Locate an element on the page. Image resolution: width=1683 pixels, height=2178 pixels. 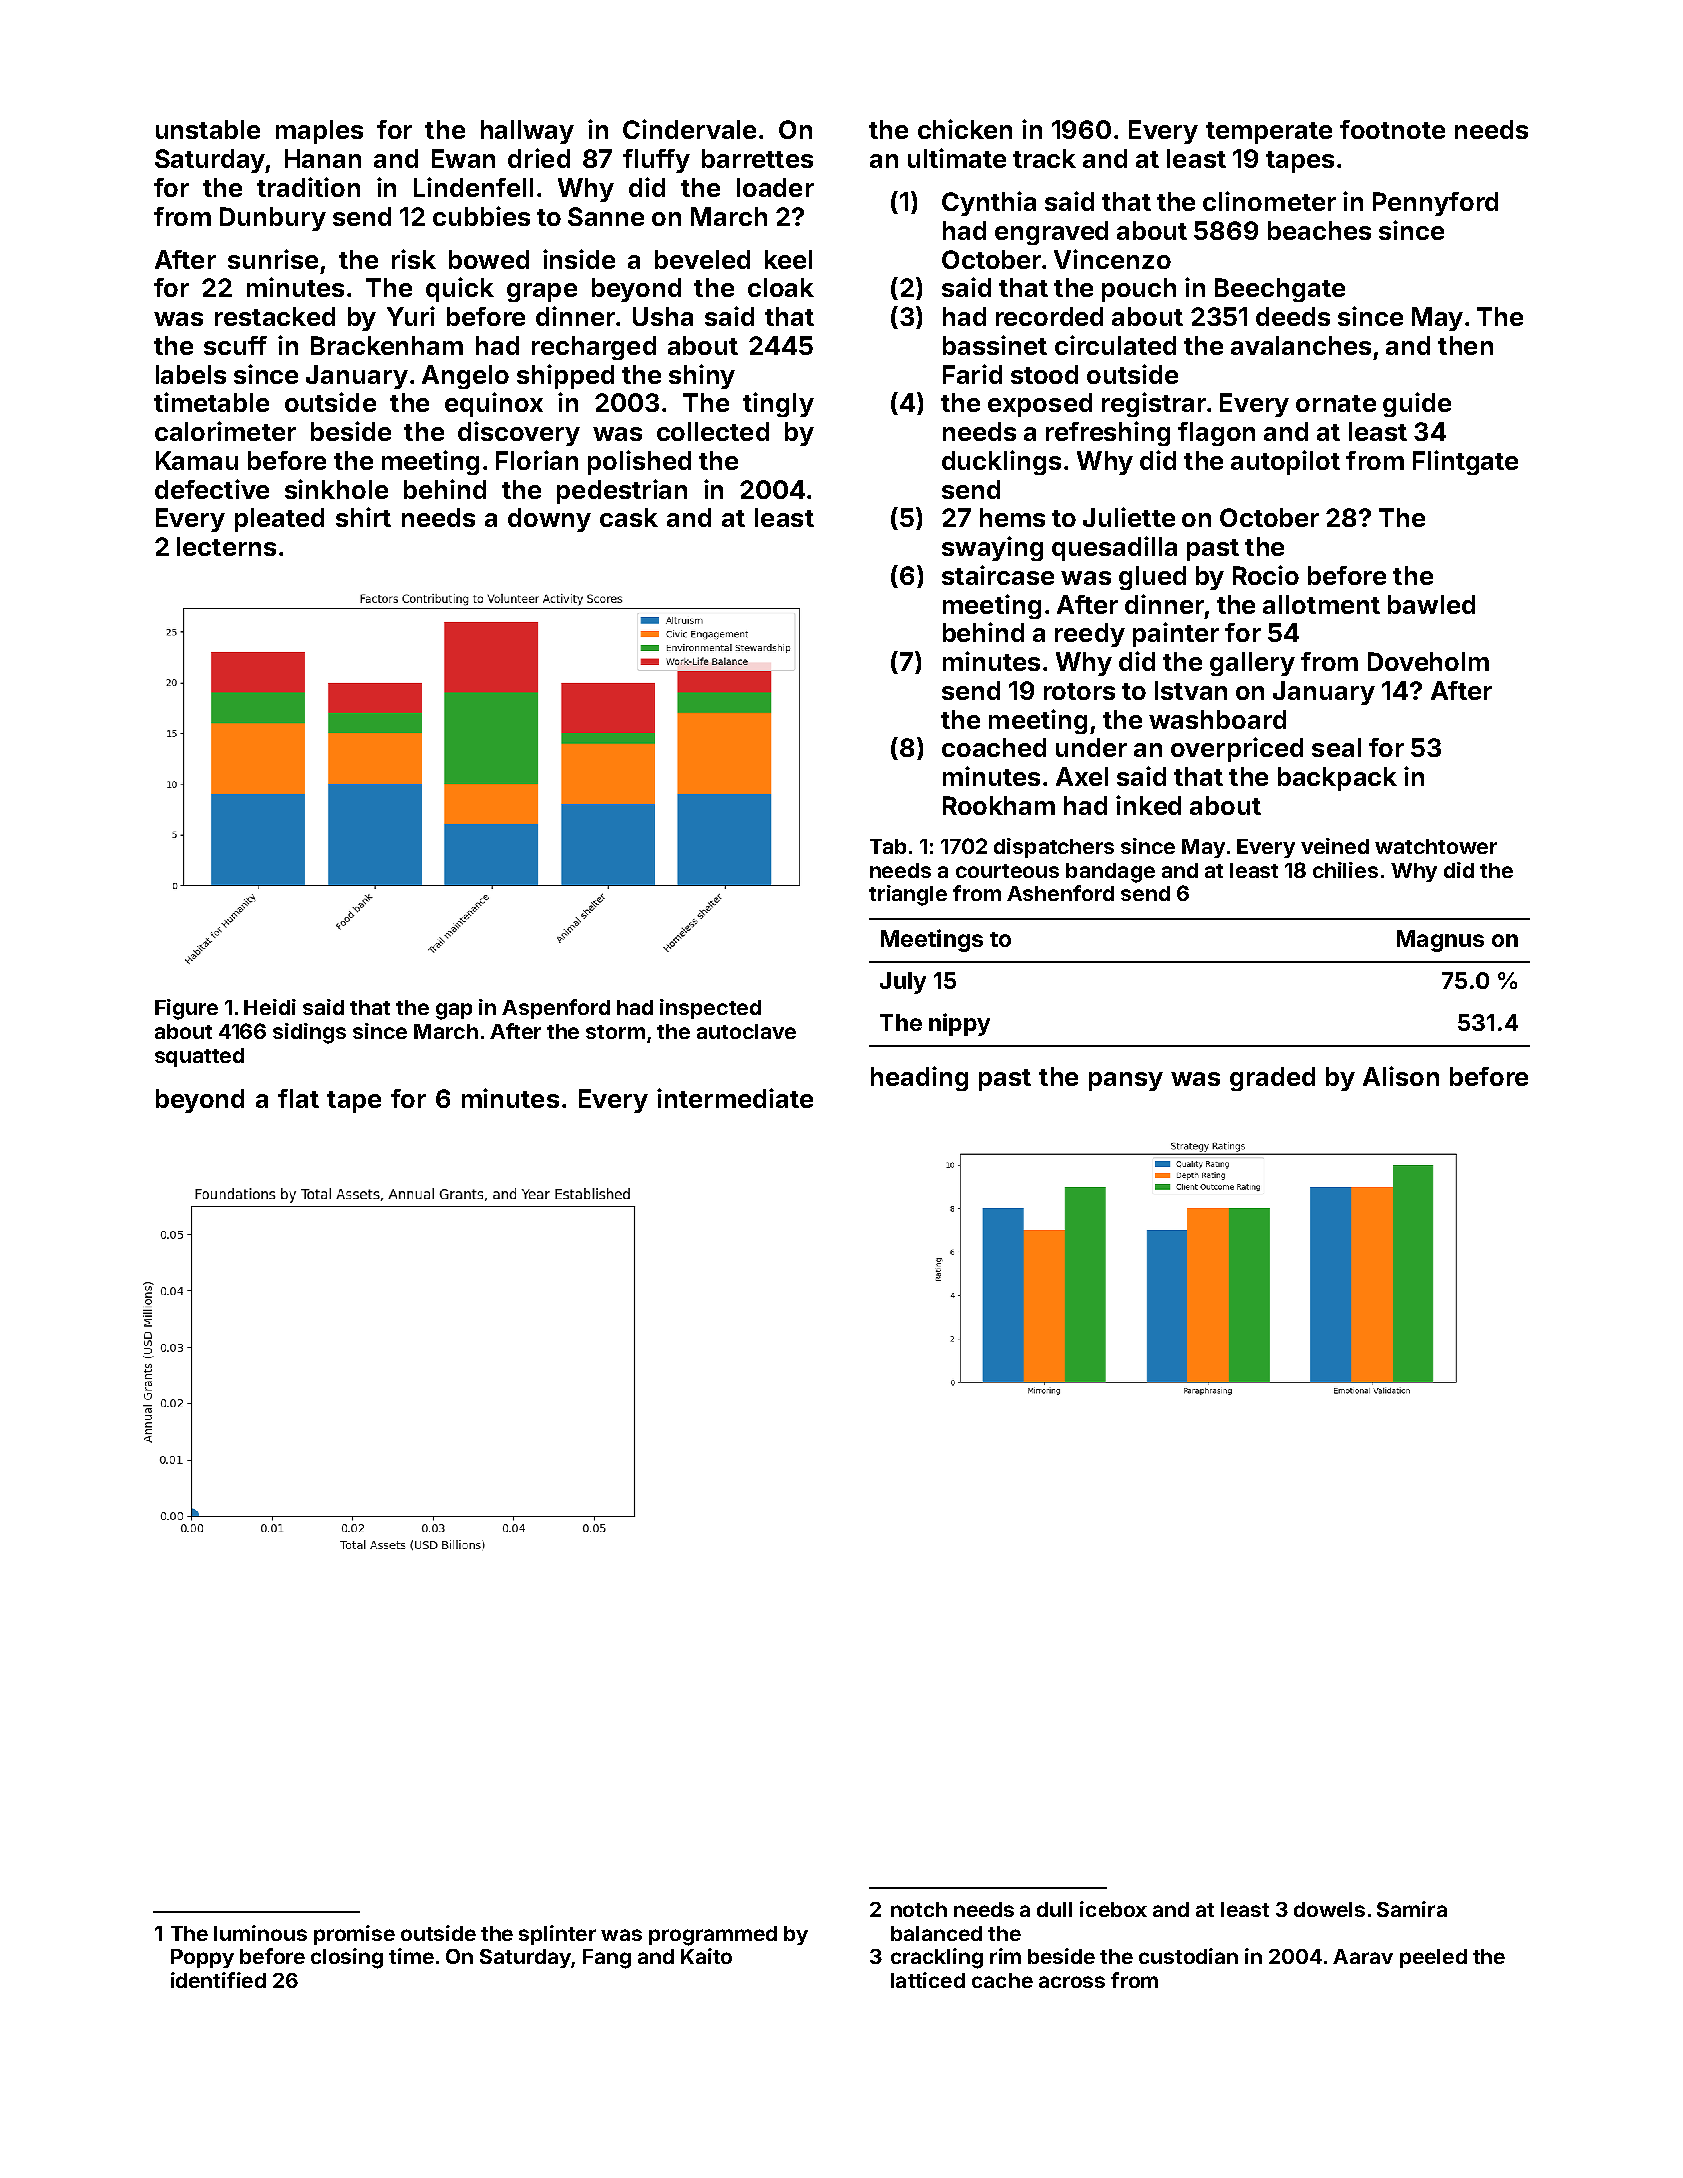
Poppy is located at coordinates (202, 1958).
